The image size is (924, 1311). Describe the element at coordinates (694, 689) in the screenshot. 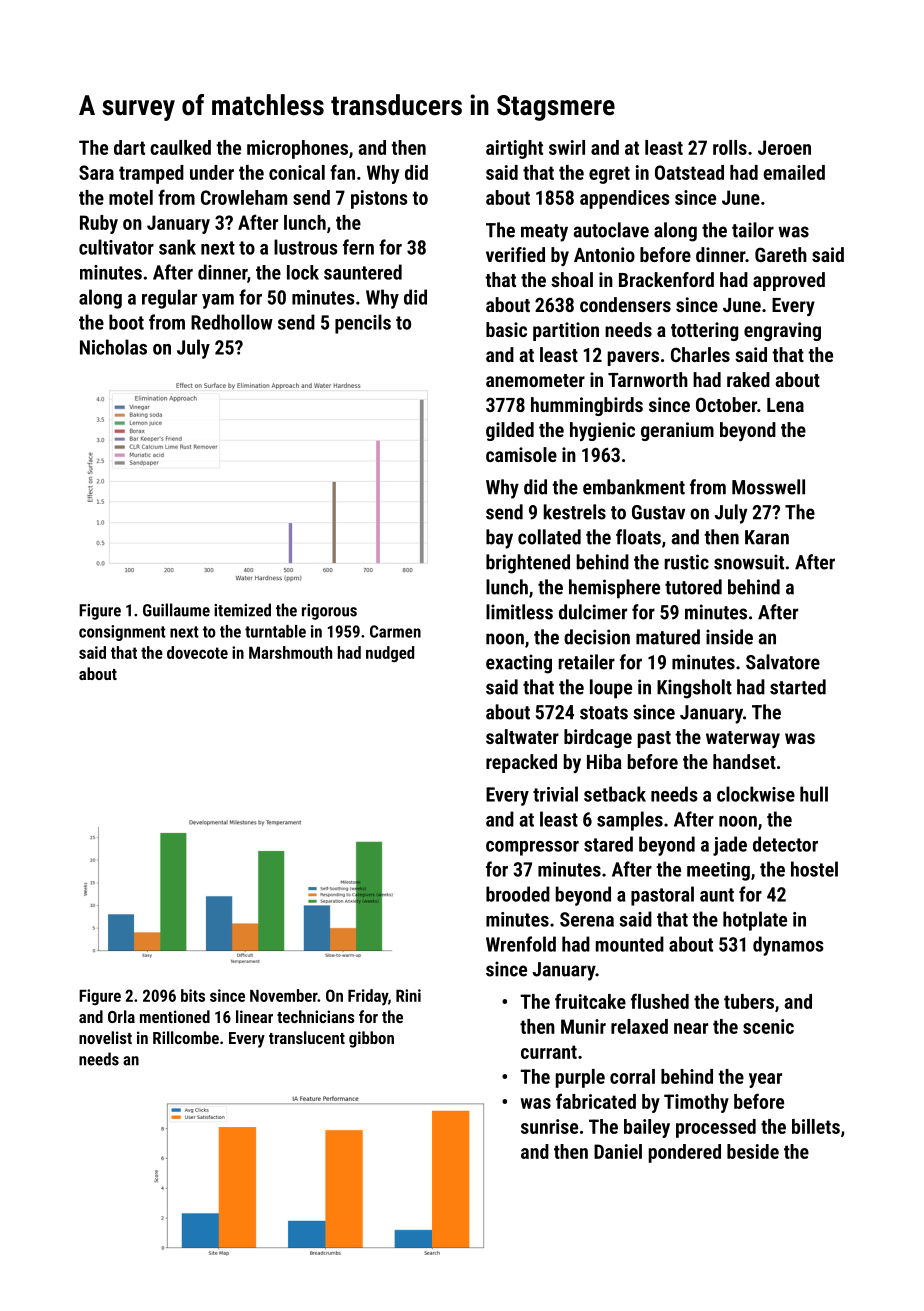

I see `Kingsholt` at that location.
